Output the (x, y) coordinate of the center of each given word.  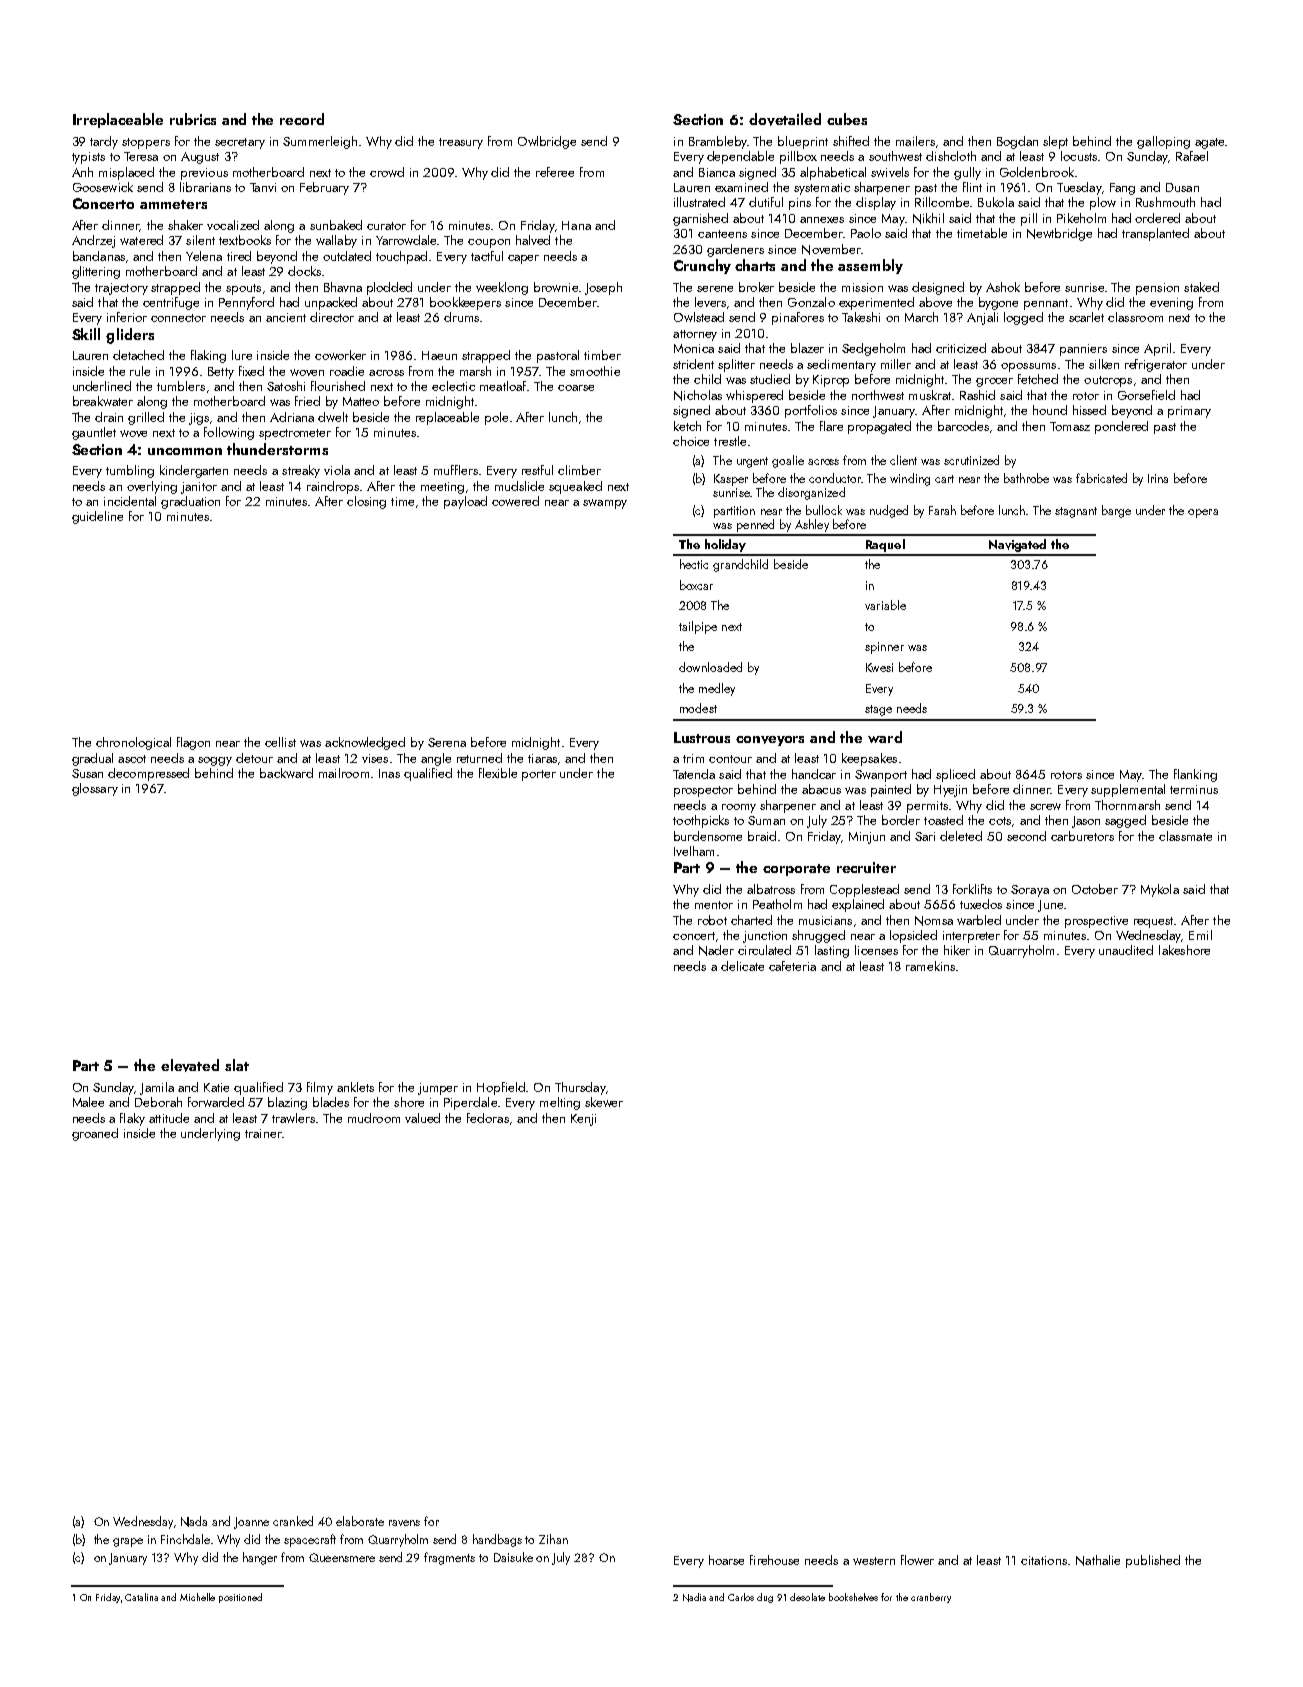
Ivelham (694, 851)
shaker (185, 225)
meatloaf (503, 386)
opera (1203, 513)
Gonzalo (811, 302)
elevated (190, 1065)
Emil (1200, 935)
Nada (194, 1521)
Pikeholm (1081, 218)
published (1153, 1561)
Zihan (553, 1539)
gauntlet (94, 433)
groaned (95, 1134)
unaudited (1126, 950)
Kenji (583, 1120)
